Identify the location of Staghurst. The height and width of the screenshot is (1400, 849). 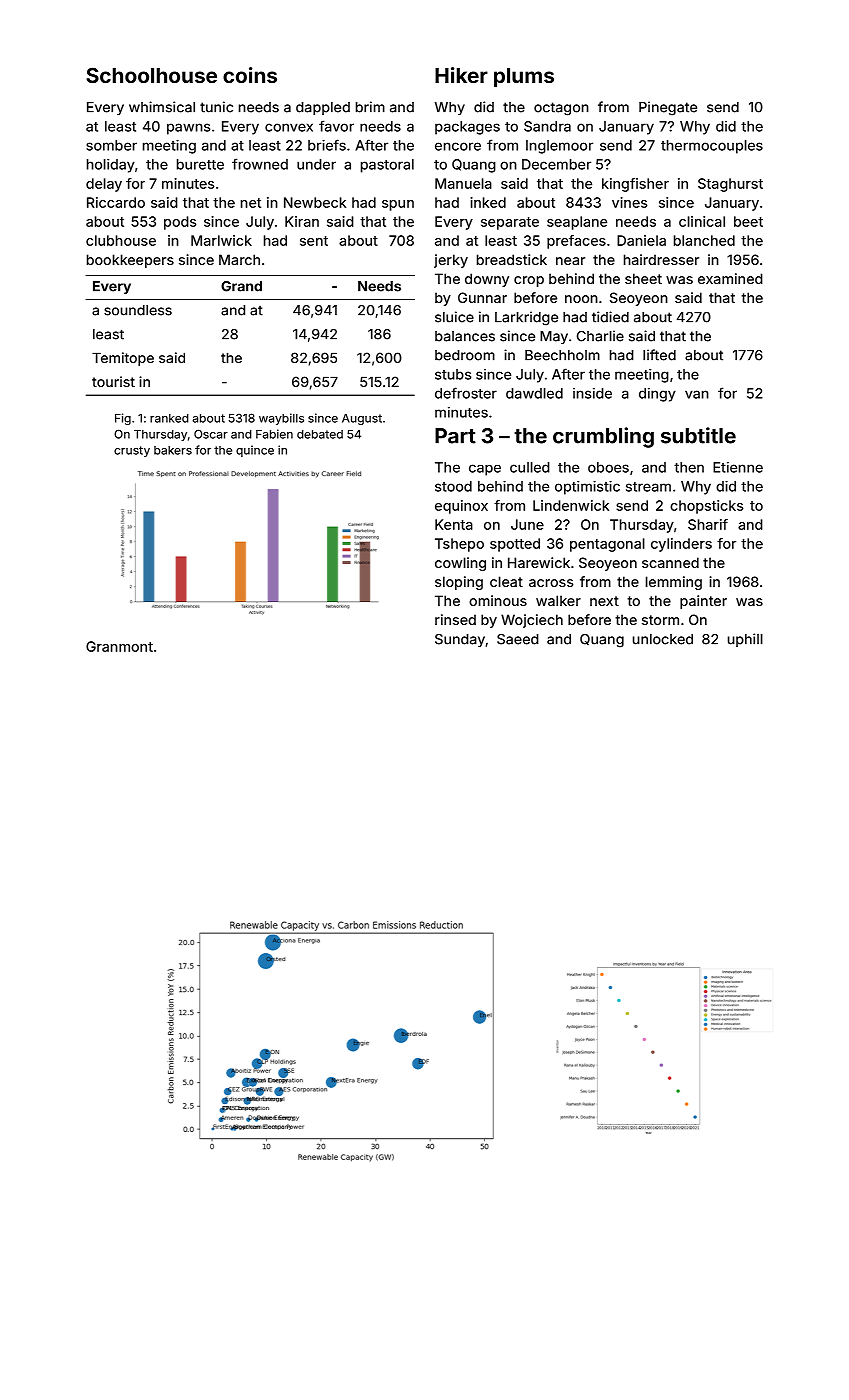
(730, 185).
